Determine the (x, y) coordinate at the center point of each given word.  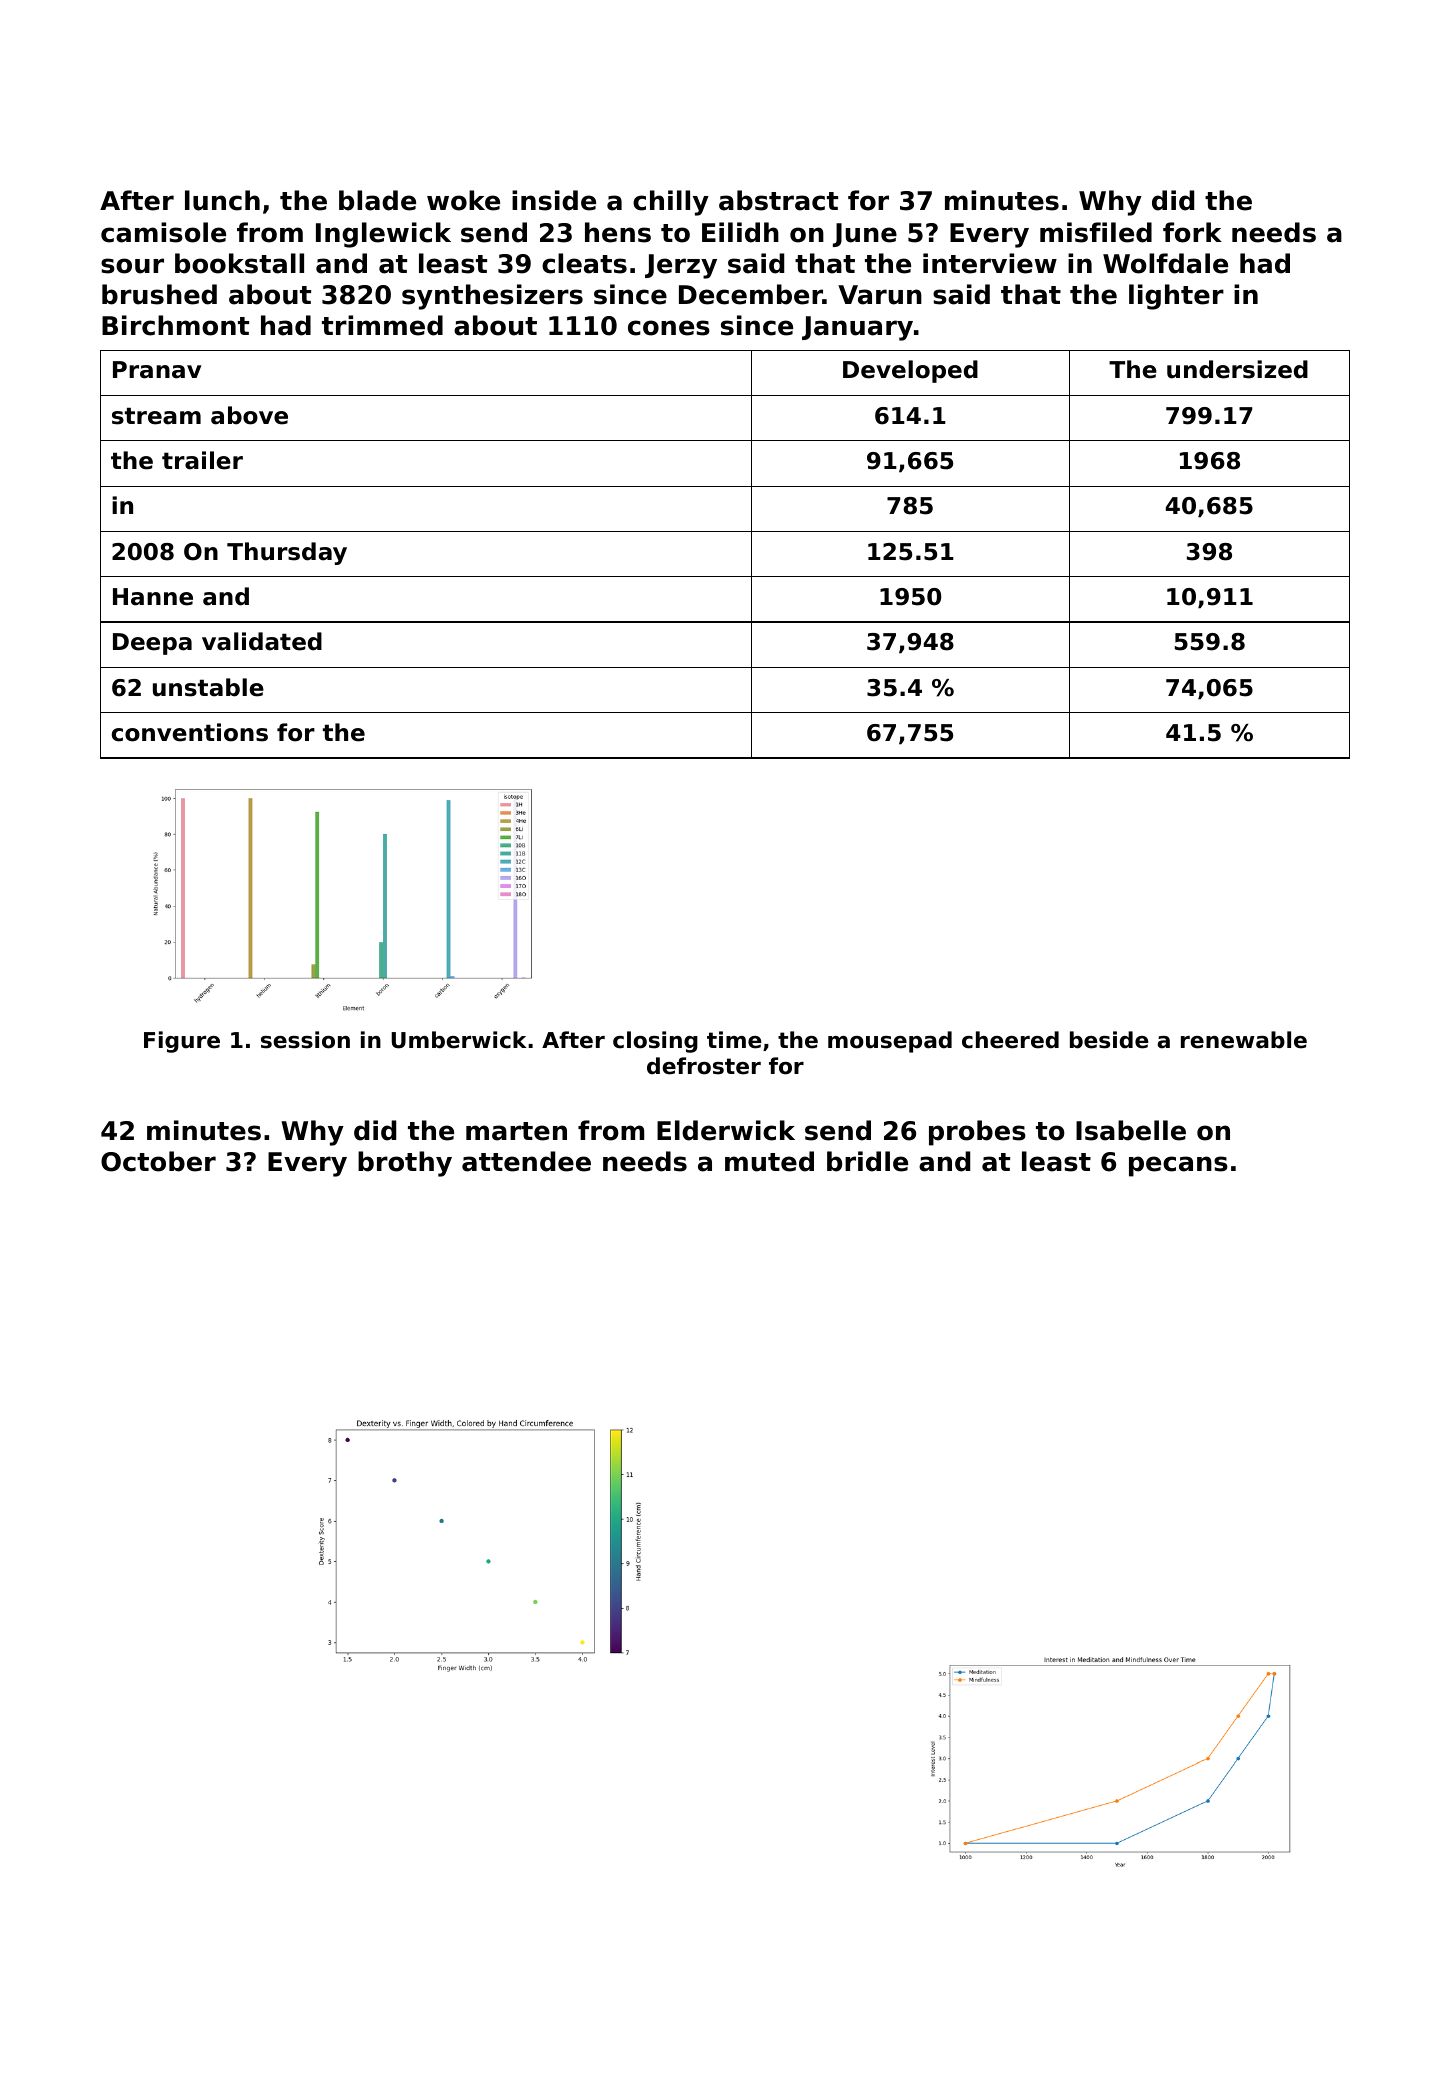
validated (262, 641)
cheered (1010, 1040)
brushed (159, 294)
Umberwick (458, 1040)
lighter (1176, 297)
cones (669, 328)
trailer (202, 460)
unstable (208, 687)
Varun (880, 295)
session (305, 1040)
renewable (1244, 1040)
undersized (1237, 369)
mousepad (890, 1042)
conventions (190, 732)
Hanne (153, 597)
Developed (910, 371)
